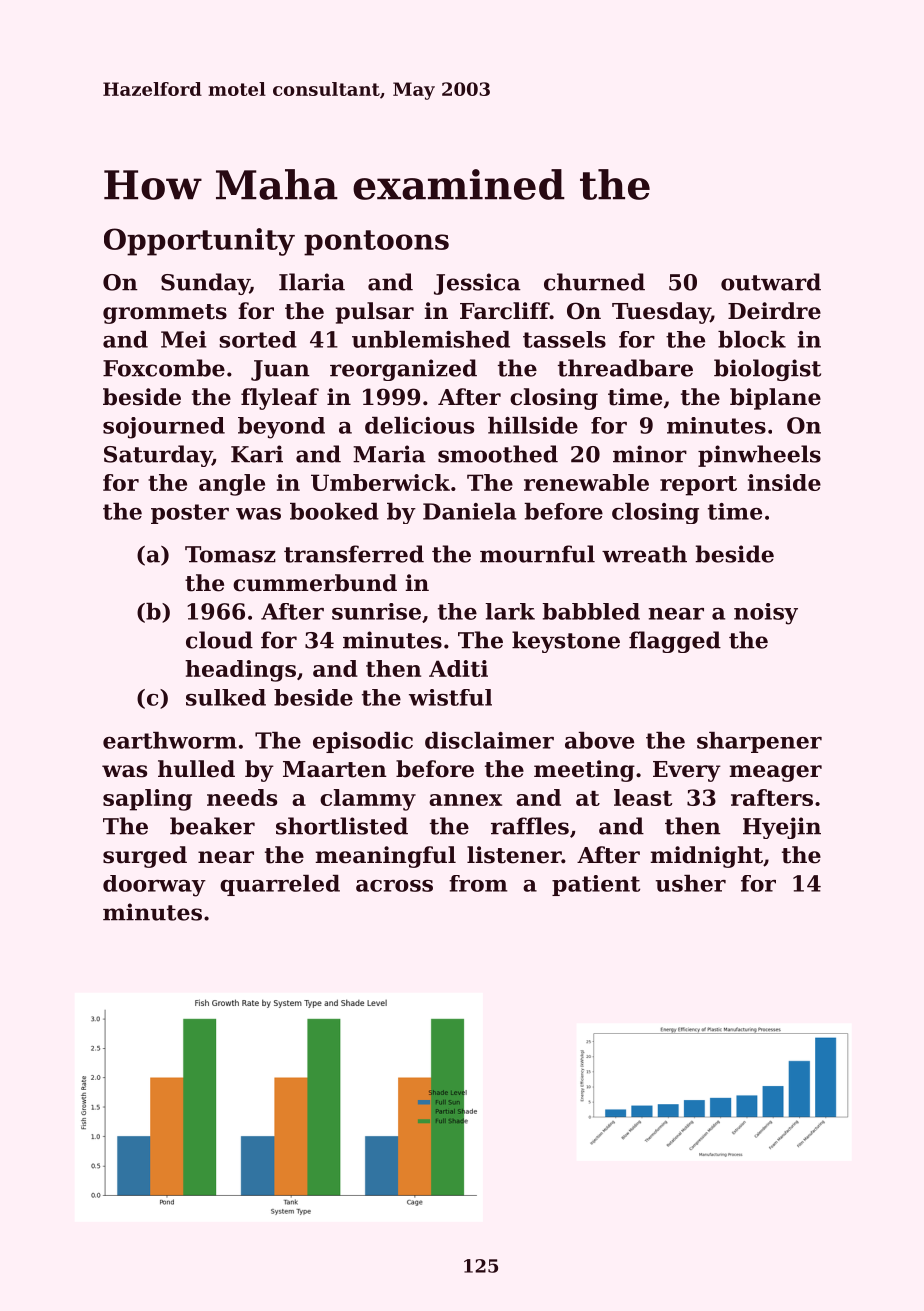 The height and width of the page is (1311, 924). I want to click on pontoons, so click(376, 243).
